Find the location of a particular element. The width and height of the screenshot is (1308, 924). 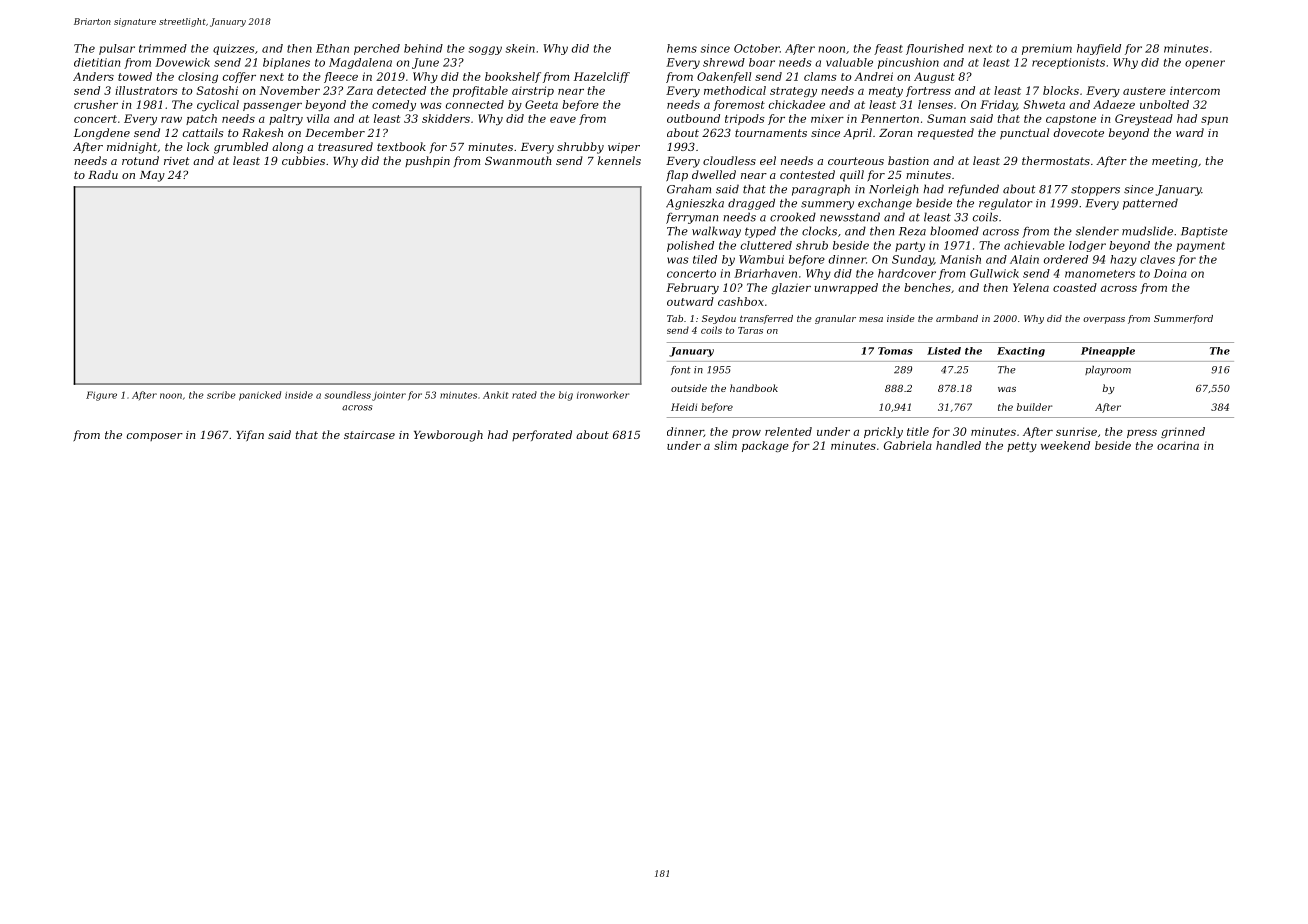

scribe is located at coordinates (221, 395).
